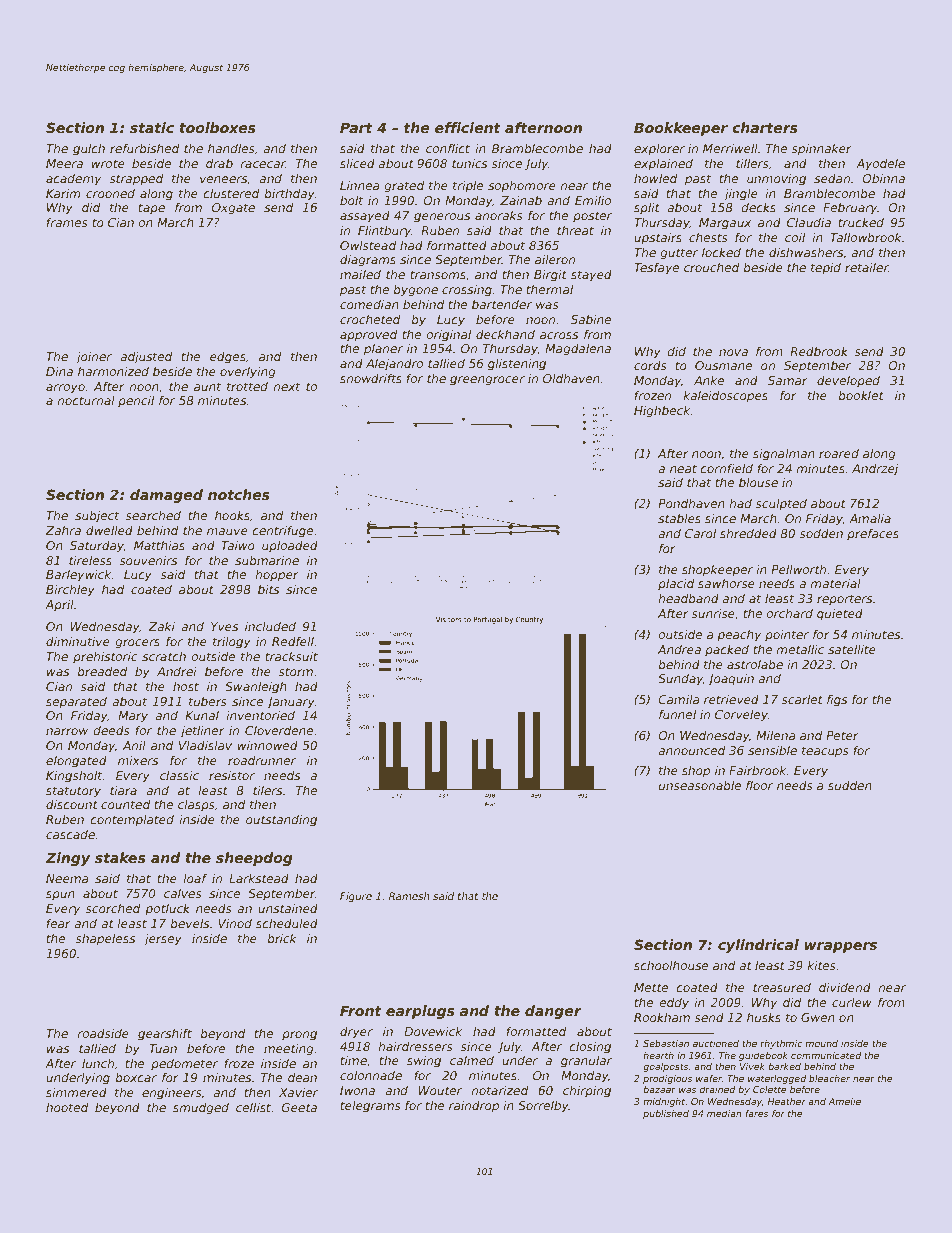  Describe the element at coordinates (758, 946) in the screenshot. I see `cylindrical` at that location.
